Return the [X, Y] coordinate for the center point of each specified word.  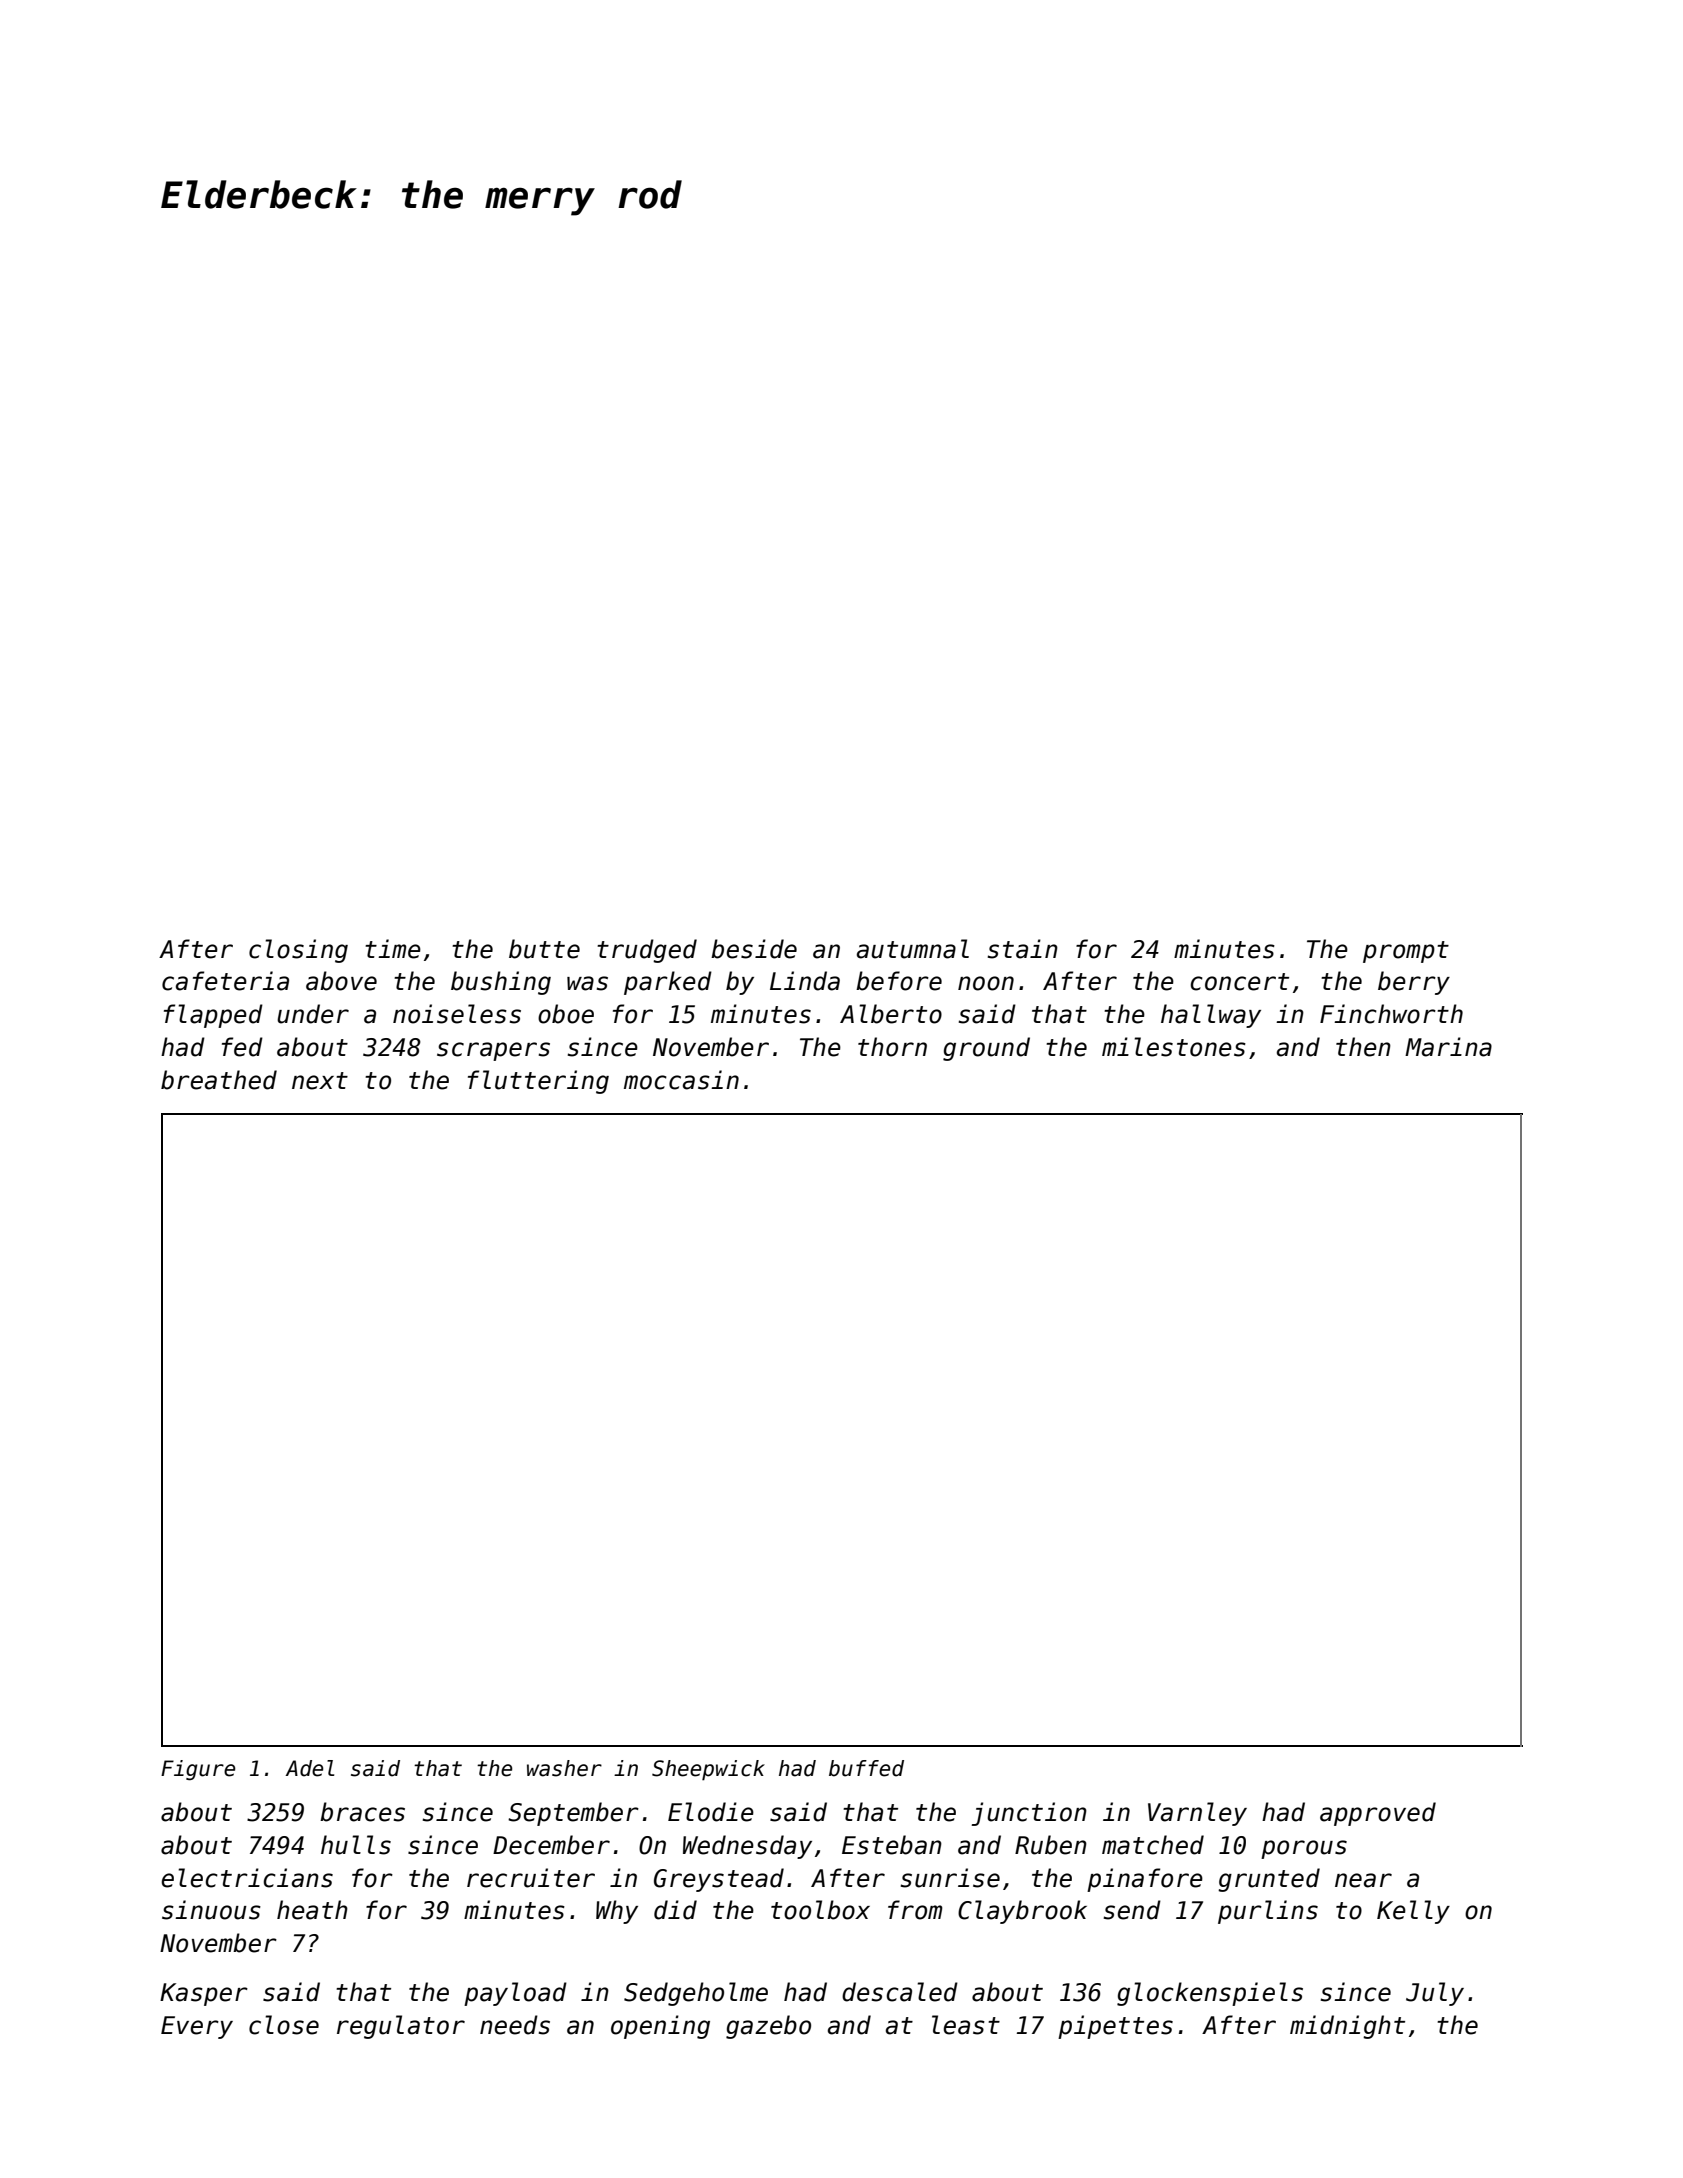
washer [564, 1768]
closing [298, 951]
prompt [1406, 952]
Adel [309, 1768]
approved [1378, 1814]
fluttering [538, 1082]
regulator [401, 2027]
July [1435, 1994]
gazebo [768, 2027]
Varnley [1197, 1814]
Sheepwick [708, 1770]
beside [754, 949]
